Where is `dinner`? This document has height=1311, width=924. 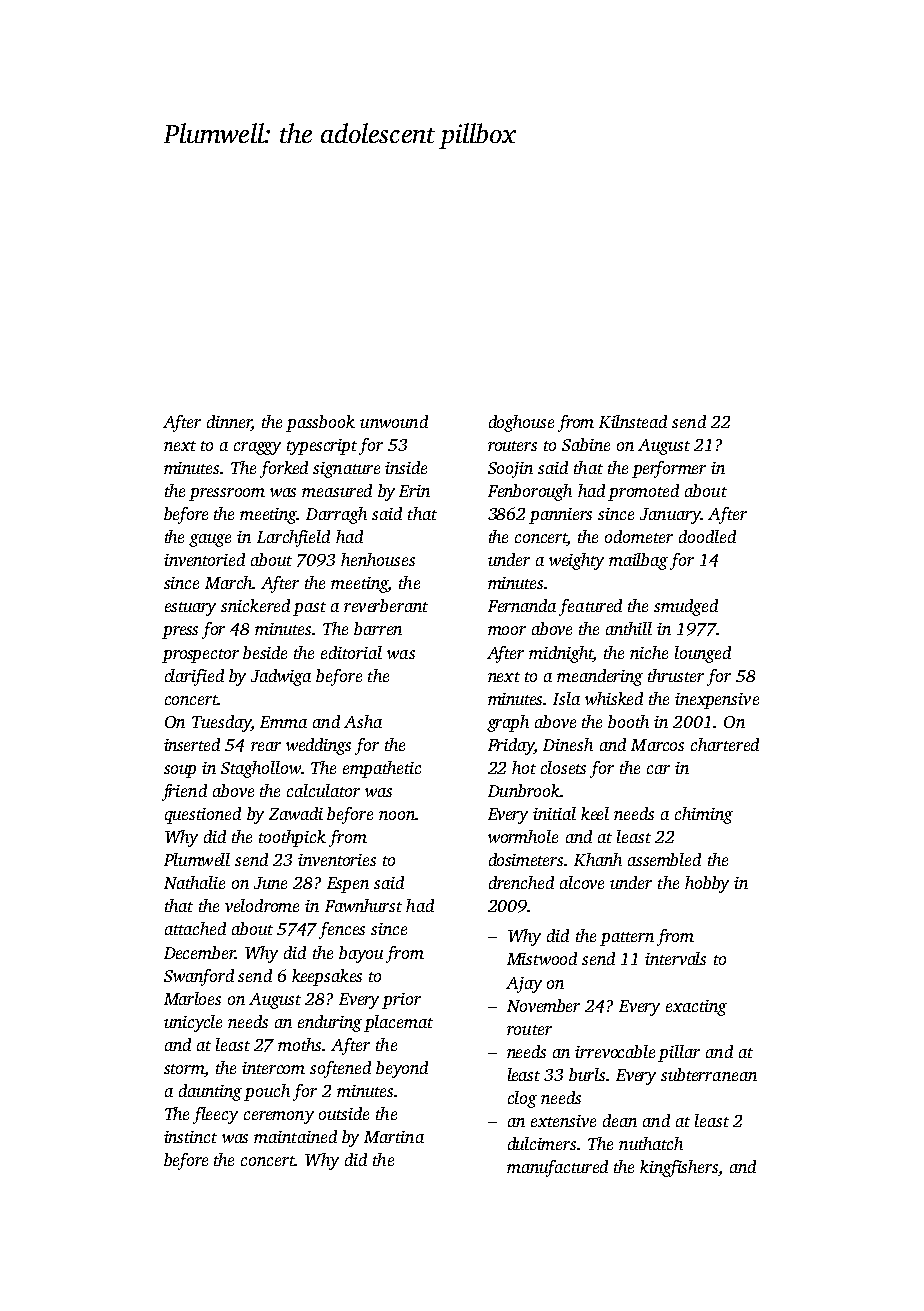 dinner is located at coordinates (229, 421).
